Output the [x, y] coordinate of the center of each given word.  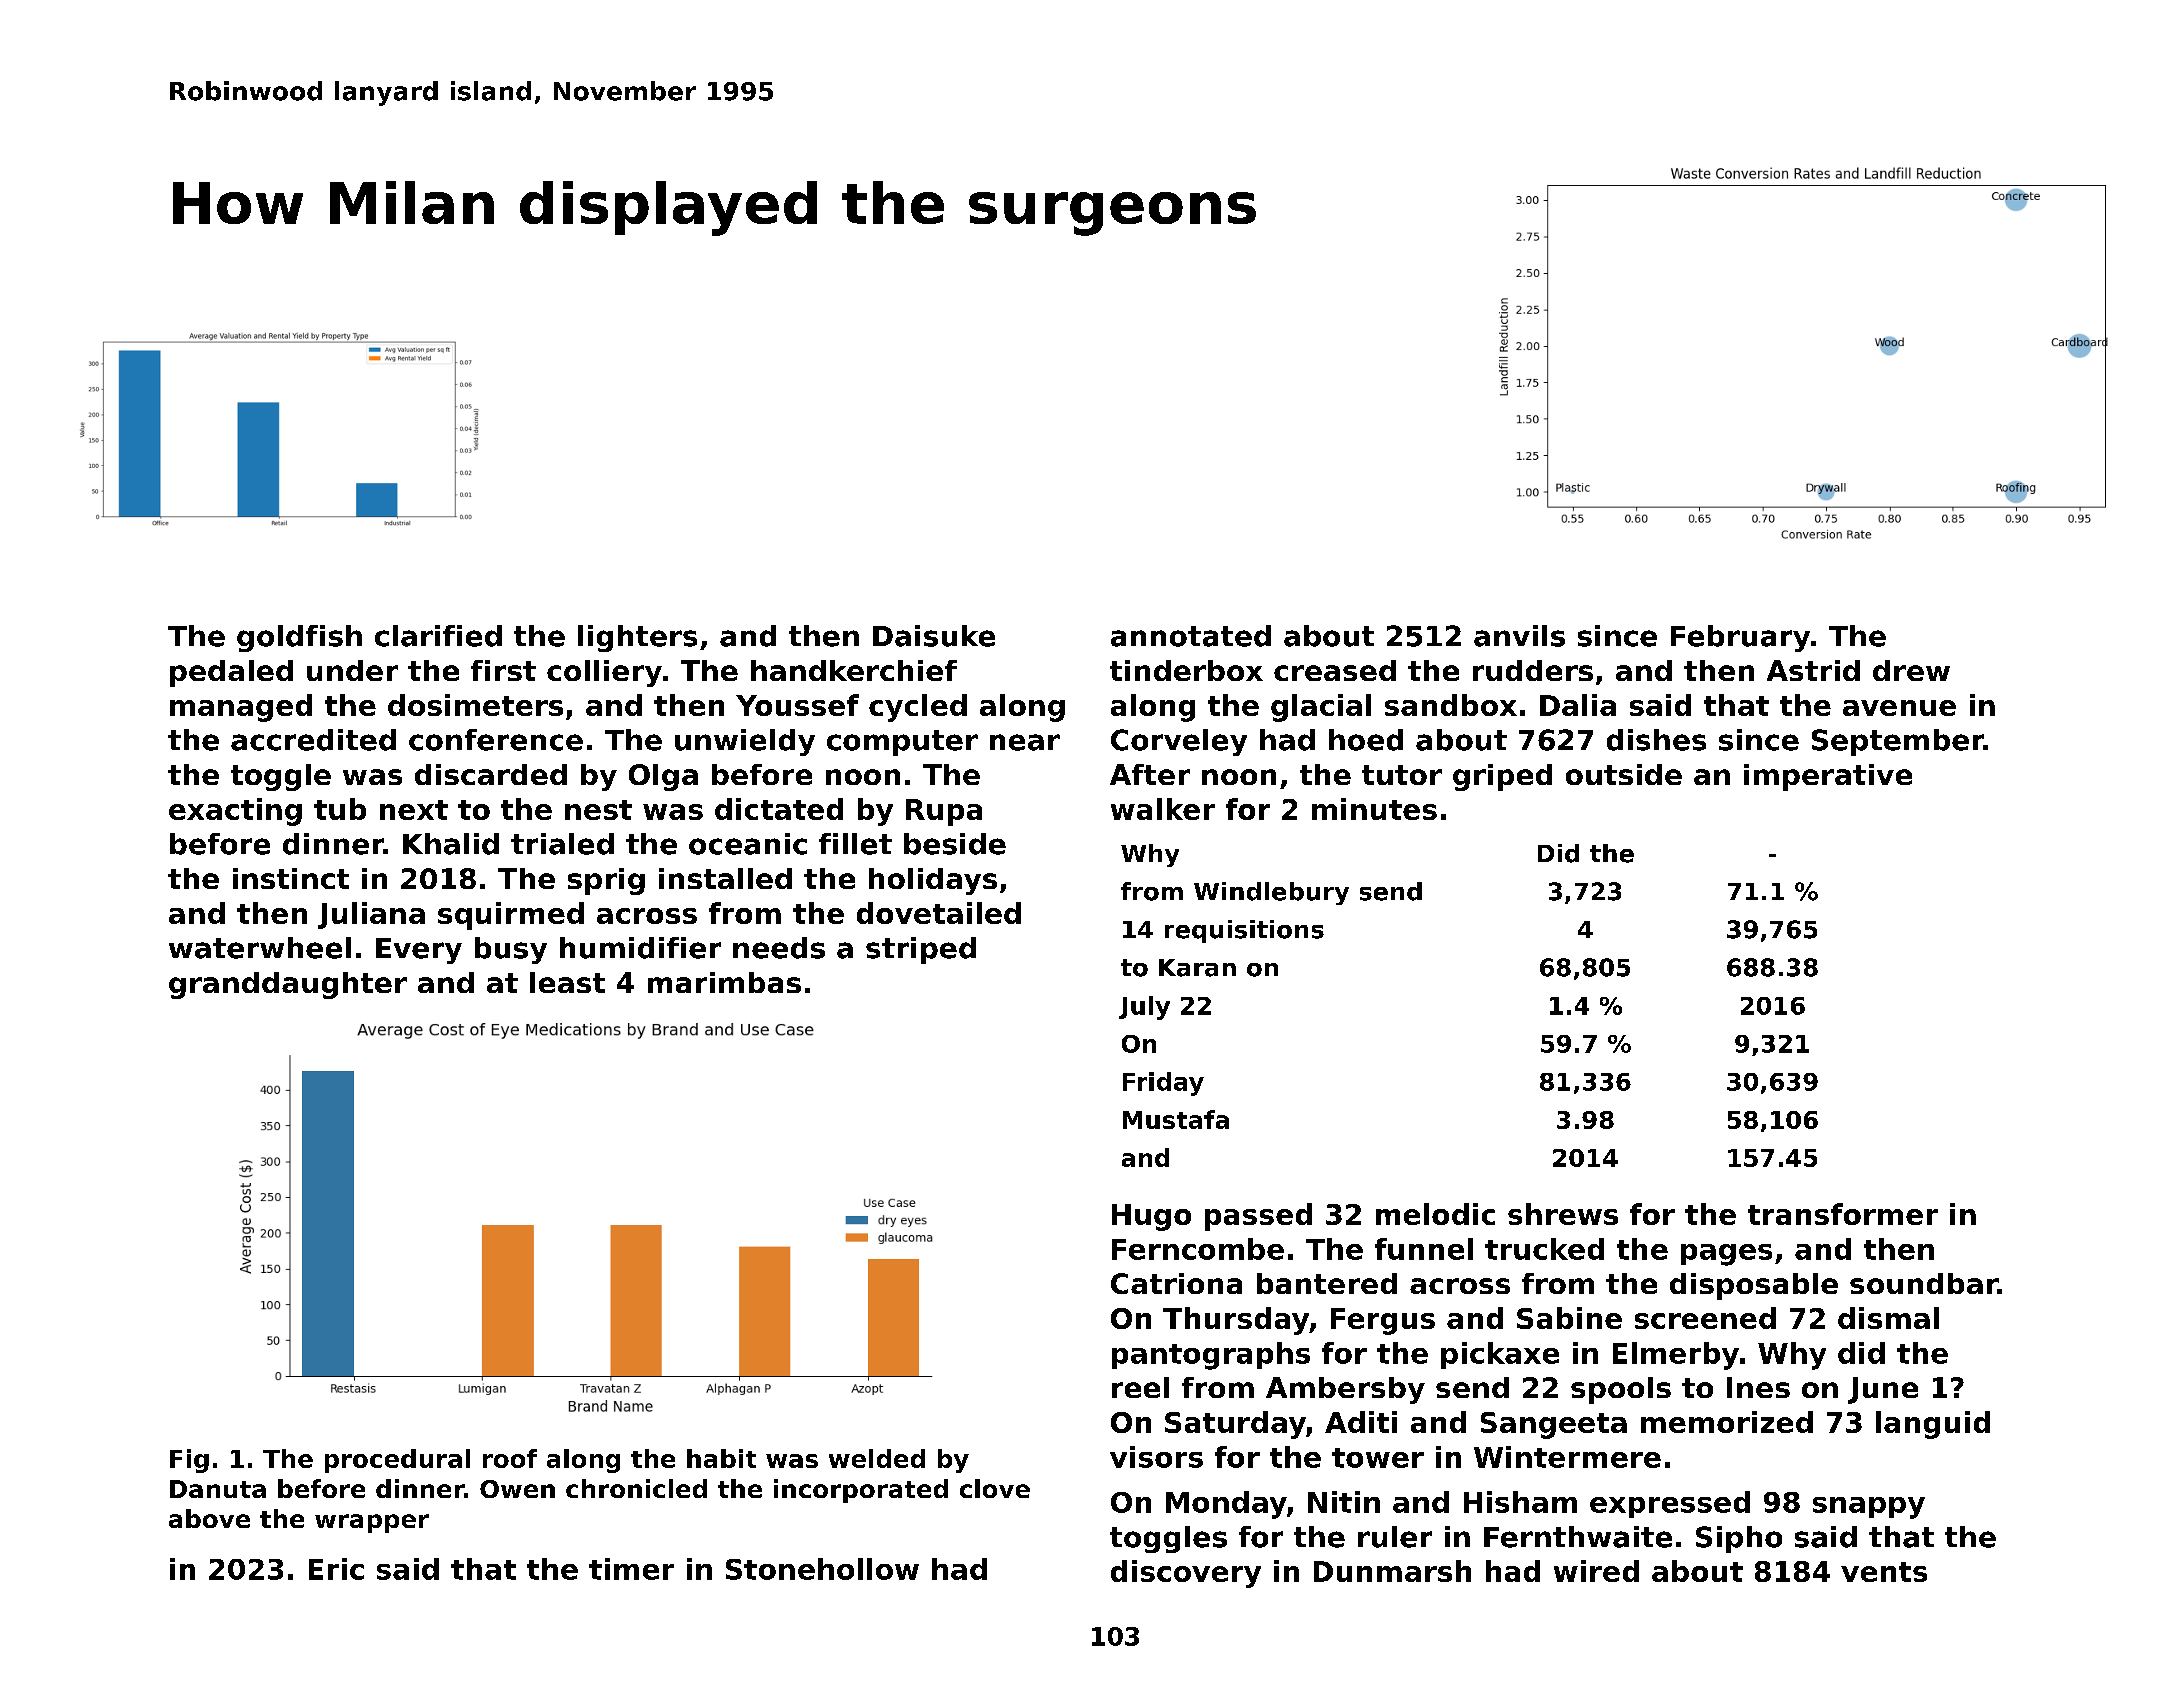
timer [631, 1569]
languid [1933, 1425]
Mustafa [1176, 1119]
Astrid [1813, 670]
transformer [1843, 1214]
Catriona [1176, 1283]
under [352, 670]
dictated [779, 809]
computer [902, 743]
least [567, 982]
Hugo [1151, 1217]
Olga [663, 777]
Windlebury [1271, 893]
